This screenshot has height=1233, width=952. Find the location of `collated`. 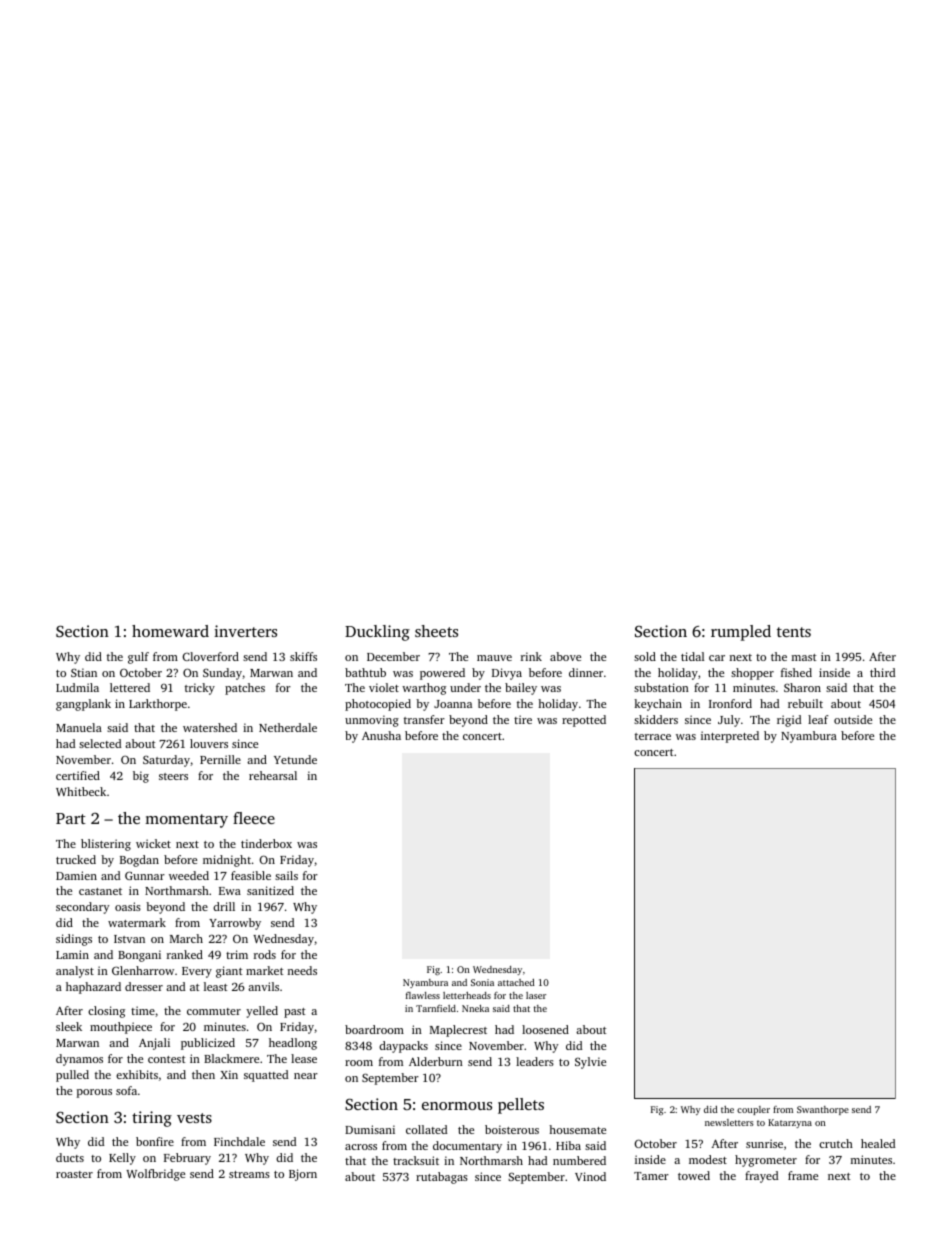

collated is located at coordinates (426, 1129).
